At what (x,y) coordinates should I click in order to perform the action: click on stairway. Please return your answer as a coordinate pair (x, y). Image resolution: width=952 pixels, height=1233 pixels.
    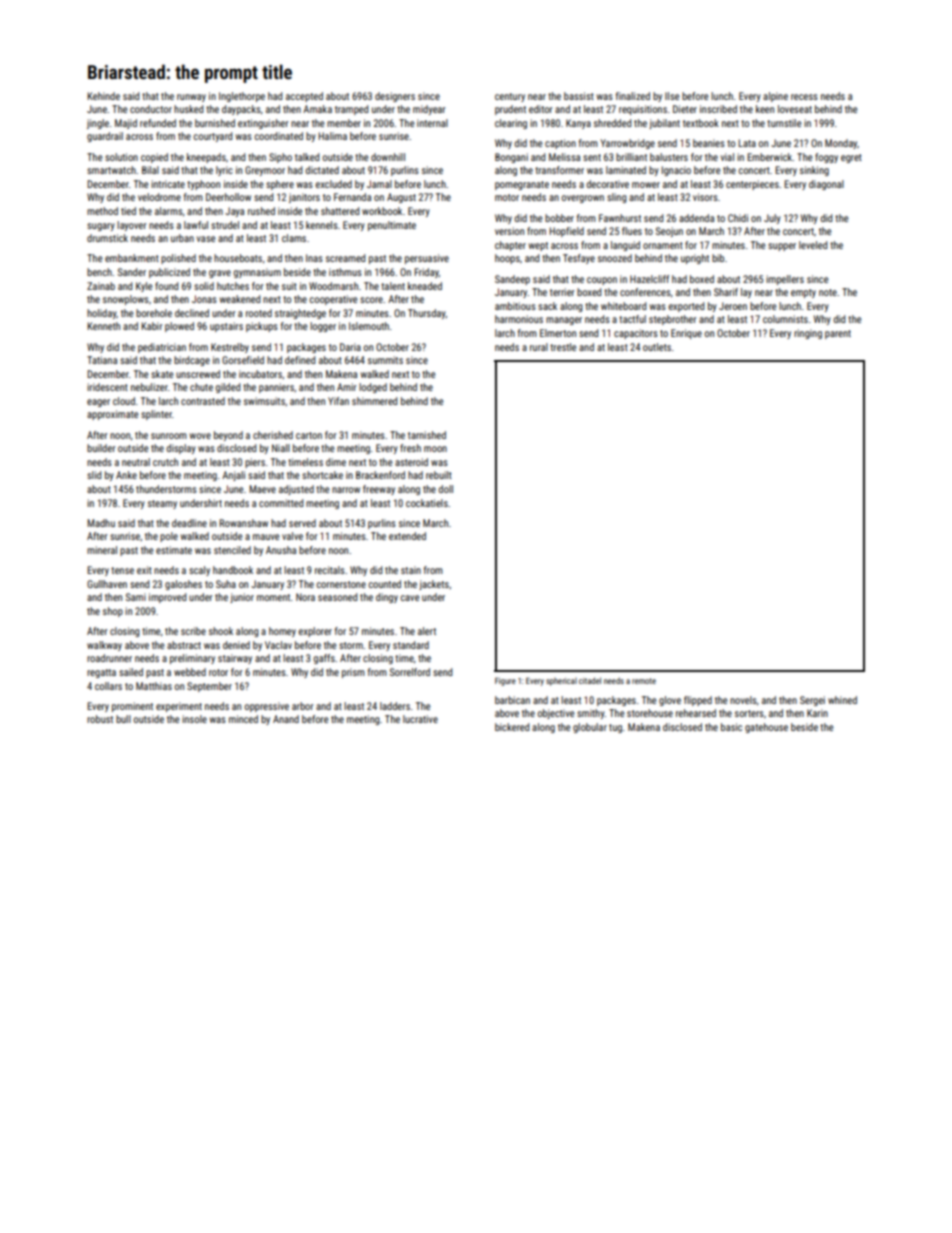
    Looking at the image, I should click on (235, 659).
